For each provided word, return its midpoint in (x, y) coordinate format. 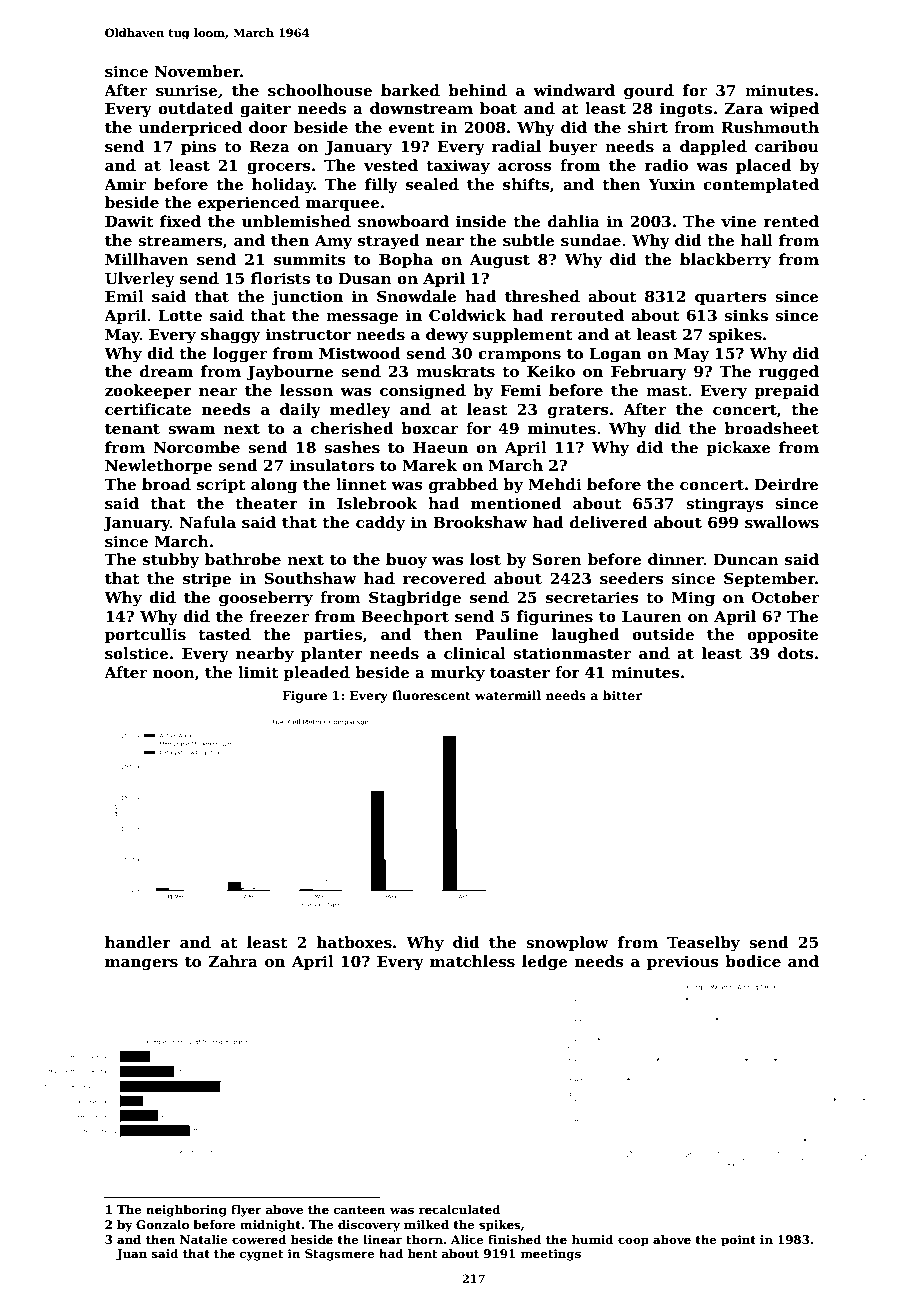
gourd (649, 92)
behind (477, 90)
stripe (207, 579)
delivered (609, 522)
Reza (270, 146)
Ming (693, 599)
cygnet (262, 1255)
